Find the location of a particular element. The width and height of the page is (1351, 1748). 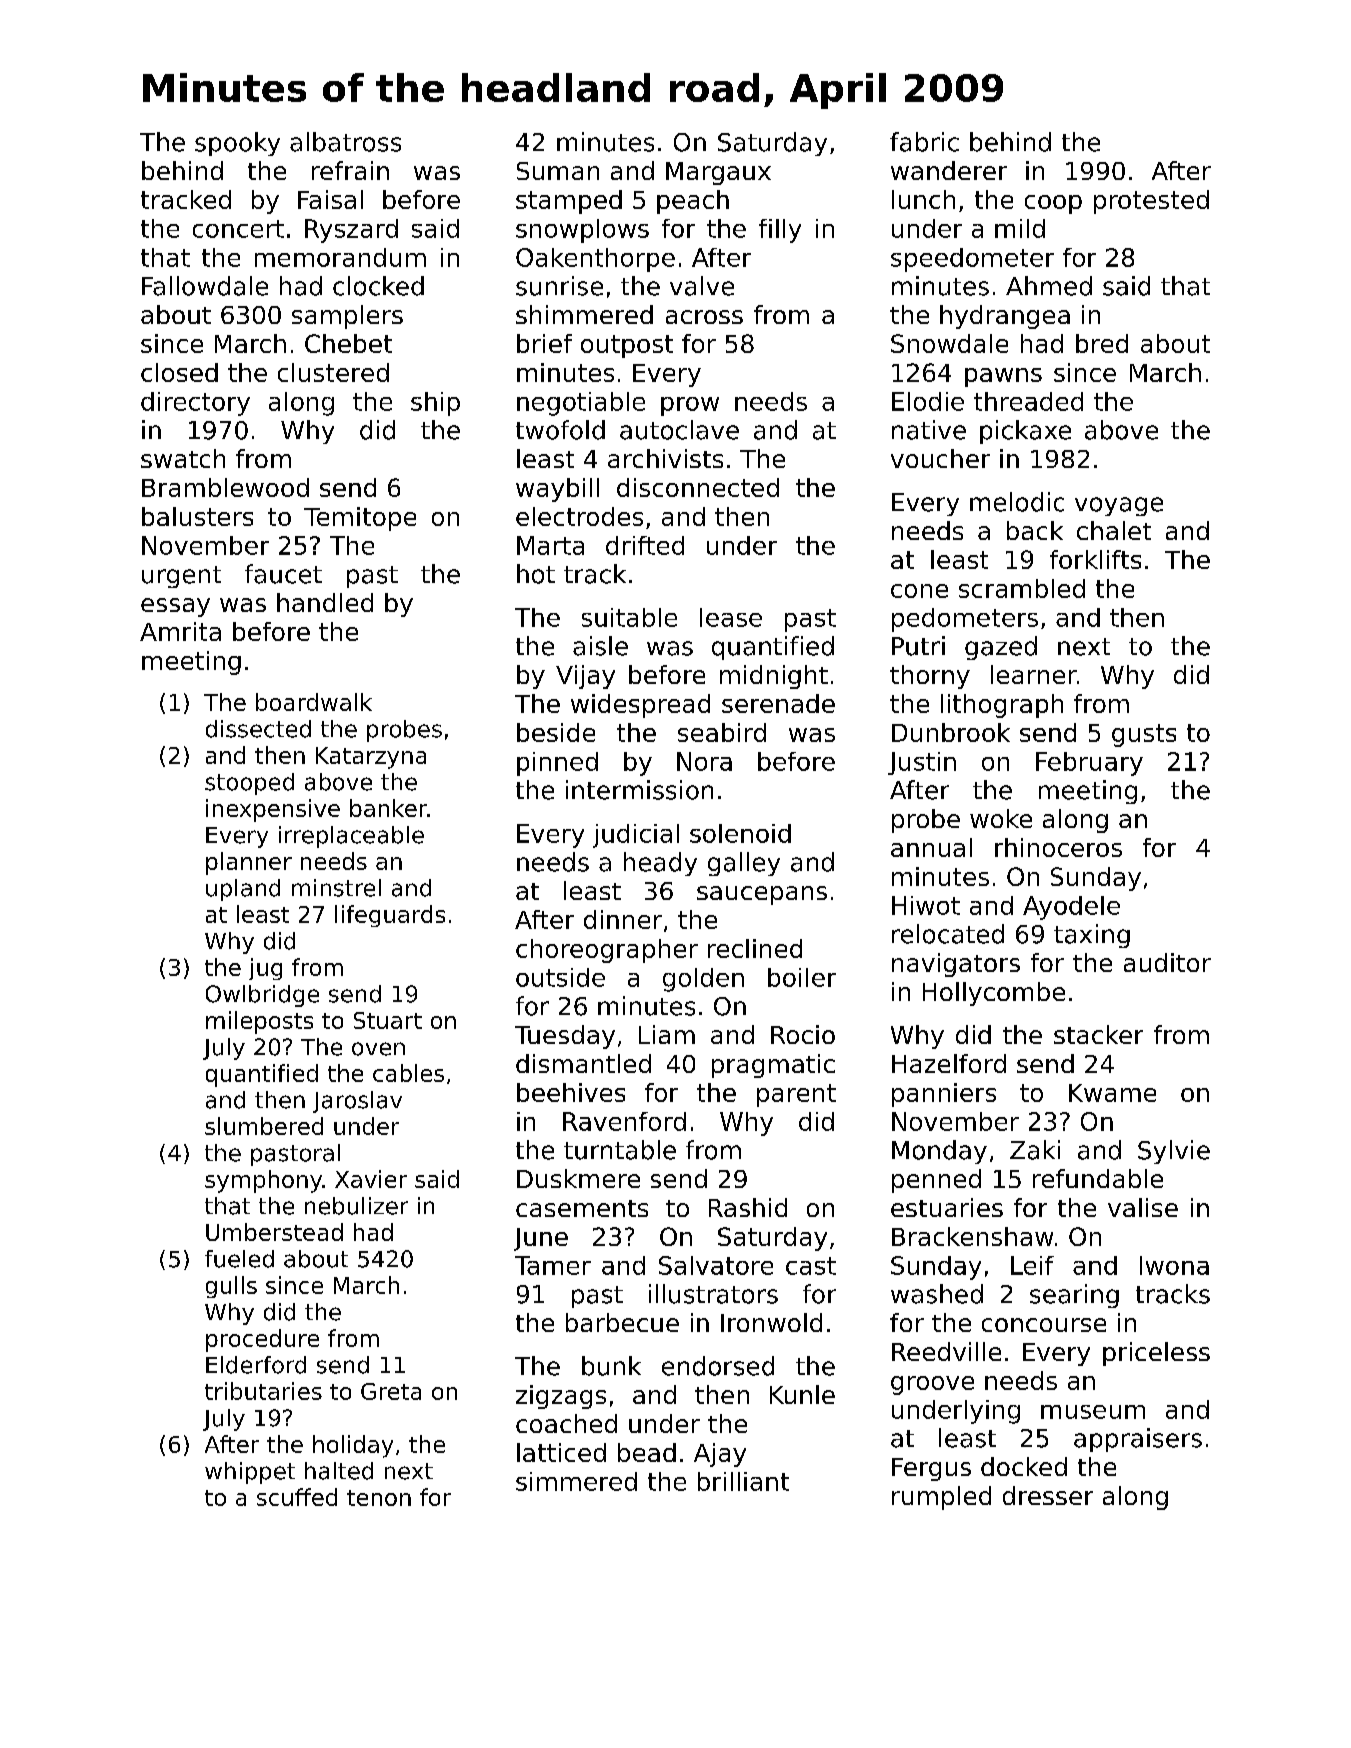

pinned is located at coordinates (557, 764).
